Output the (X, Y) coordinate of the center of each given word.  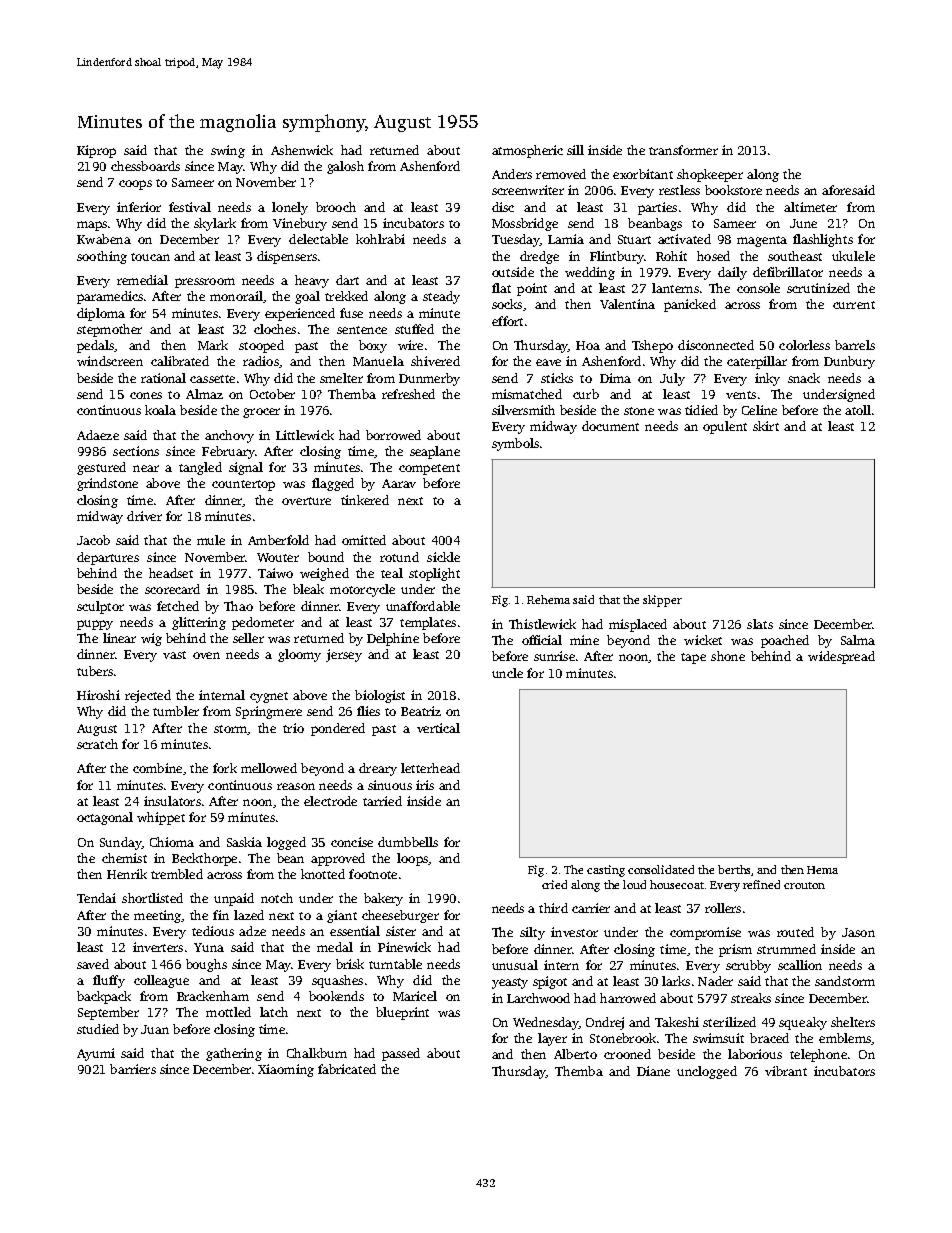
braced (769, 1038)
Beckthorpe (204, 859)
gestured (101, 468)
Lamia (566, 239)
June (803, 223)
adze (252, 931)
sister (401, 931)
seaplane (435, 452)
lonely (290, 208)
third (553, 908)
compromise (705, 933)
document (610, 426)
